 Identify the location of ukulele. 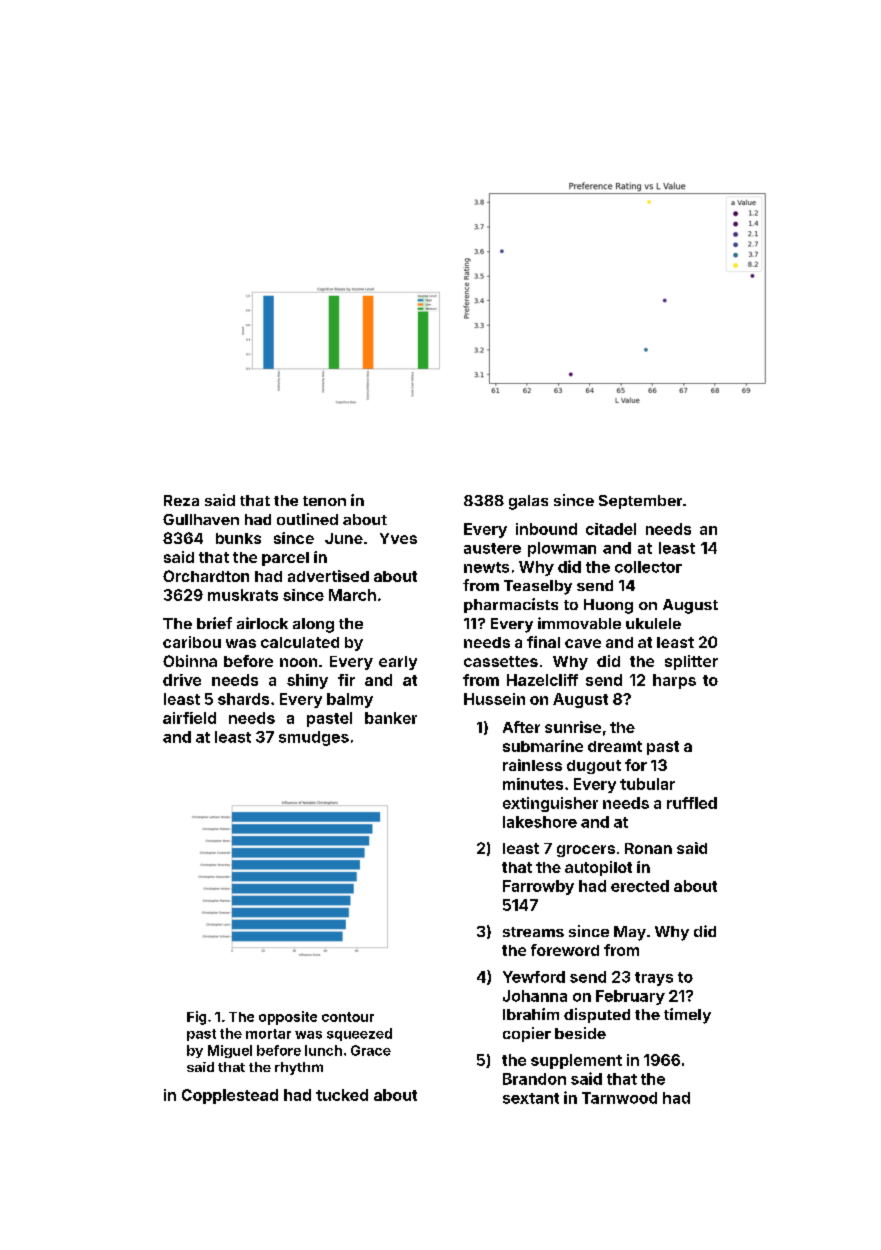
(653, 623).
